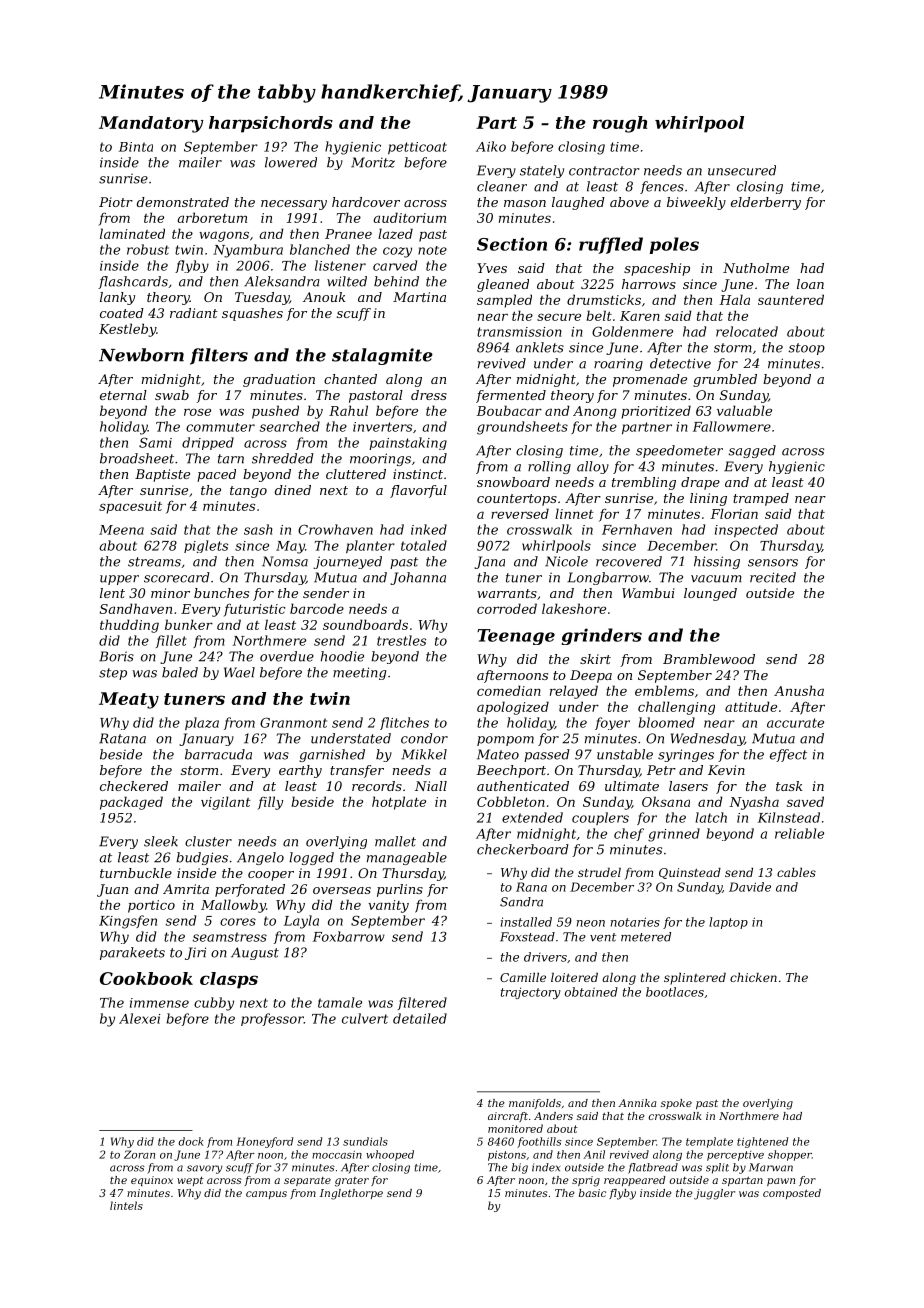 This screenshot has height=1308, width=924. What do you see at coordinates (688, 786) in the screenshot?
I see `lasers` at bounding box center [688, 786].
